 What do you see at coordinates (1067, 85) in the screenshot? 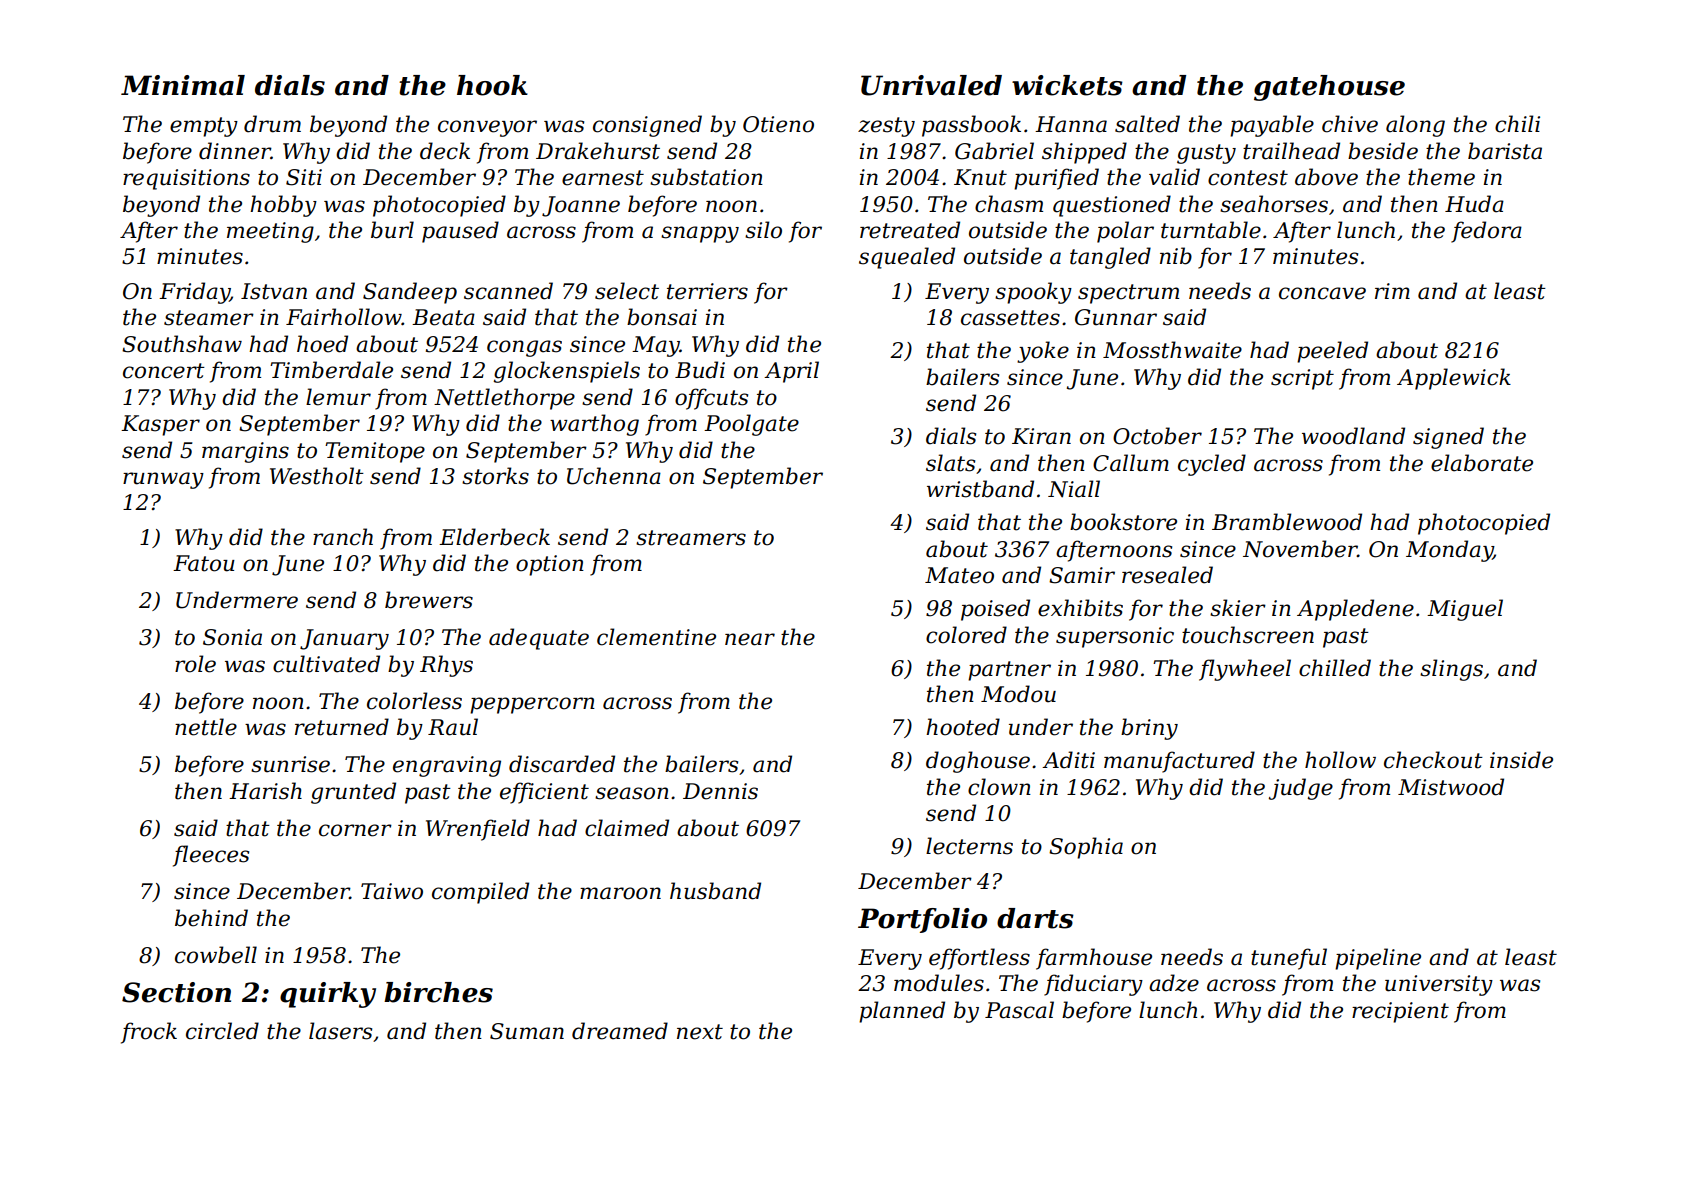
I see `wickets` at bounding box center [1067, 85].
